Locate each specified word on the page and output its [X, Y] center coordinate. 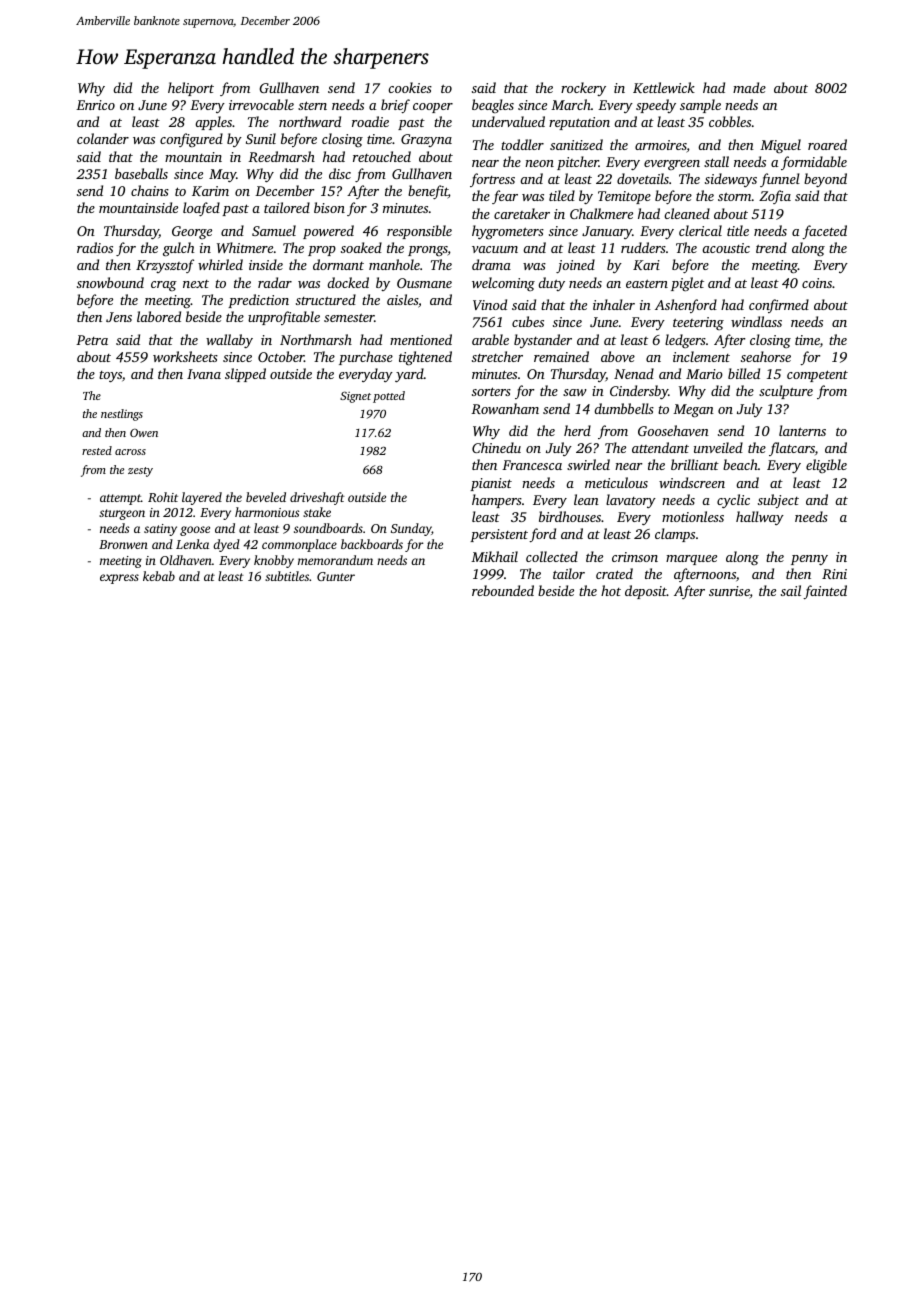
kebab [159, 576]
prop [322, 251]
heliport [191, 89]
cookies [410, 87]
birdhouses [570, 516]
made [749, 87]
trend [771, 247]
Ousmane [424, 283]
